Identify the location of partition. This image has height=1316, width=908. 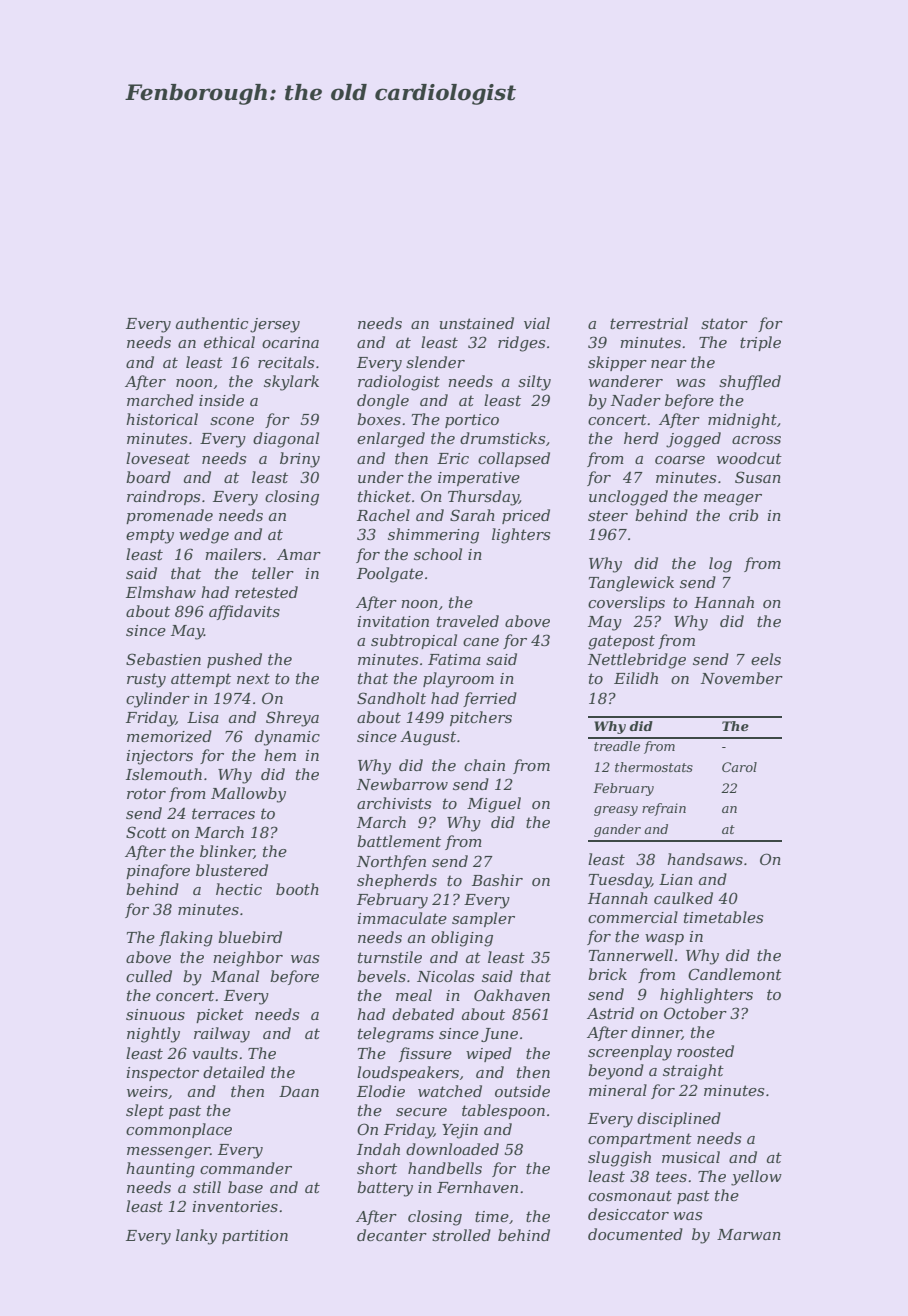
(255, 1237).
